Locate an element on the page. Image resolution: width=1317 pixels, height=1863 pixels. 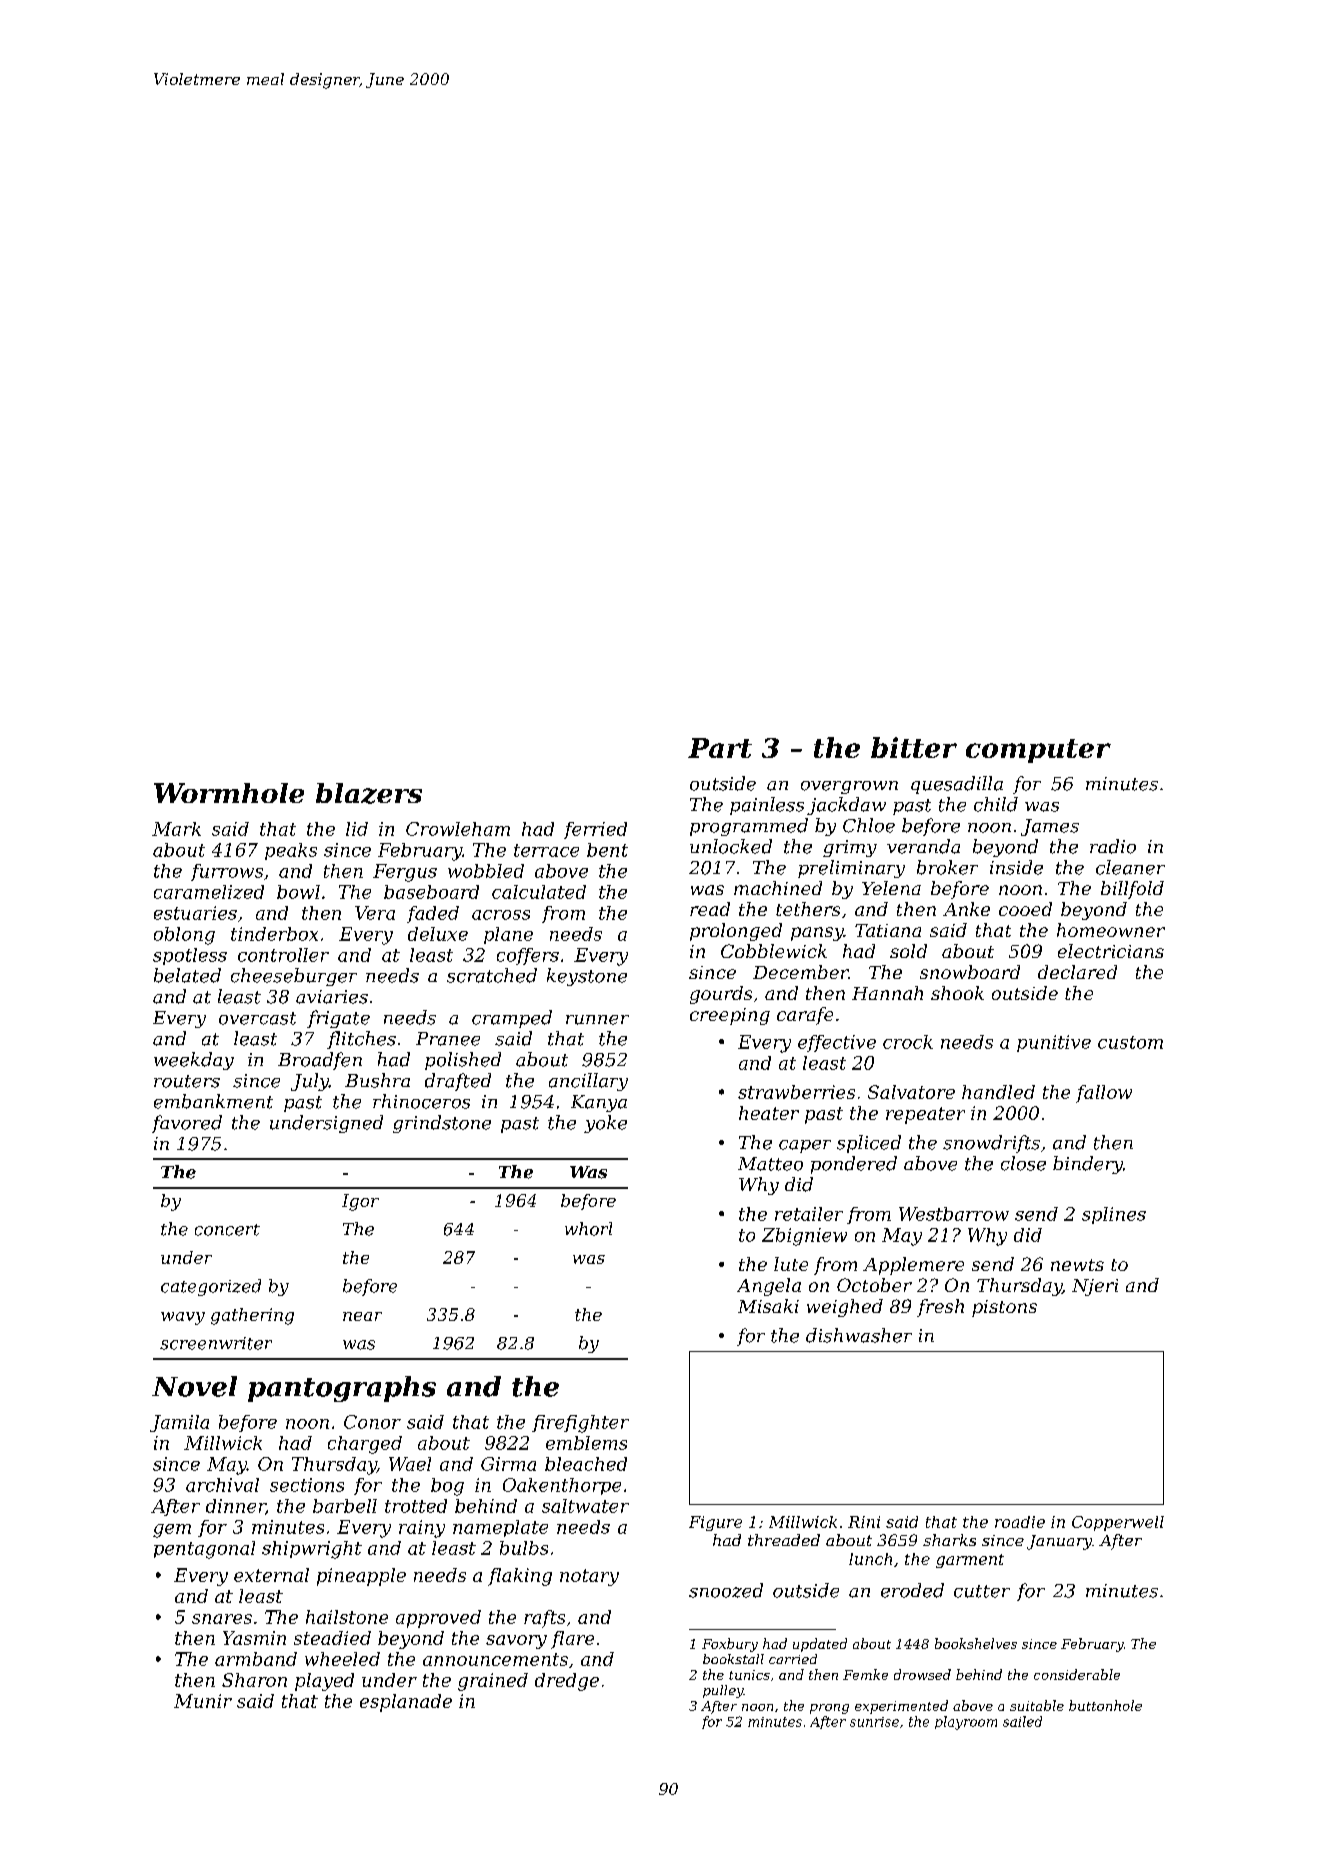
computer is located at coordinates (1038, 751).
